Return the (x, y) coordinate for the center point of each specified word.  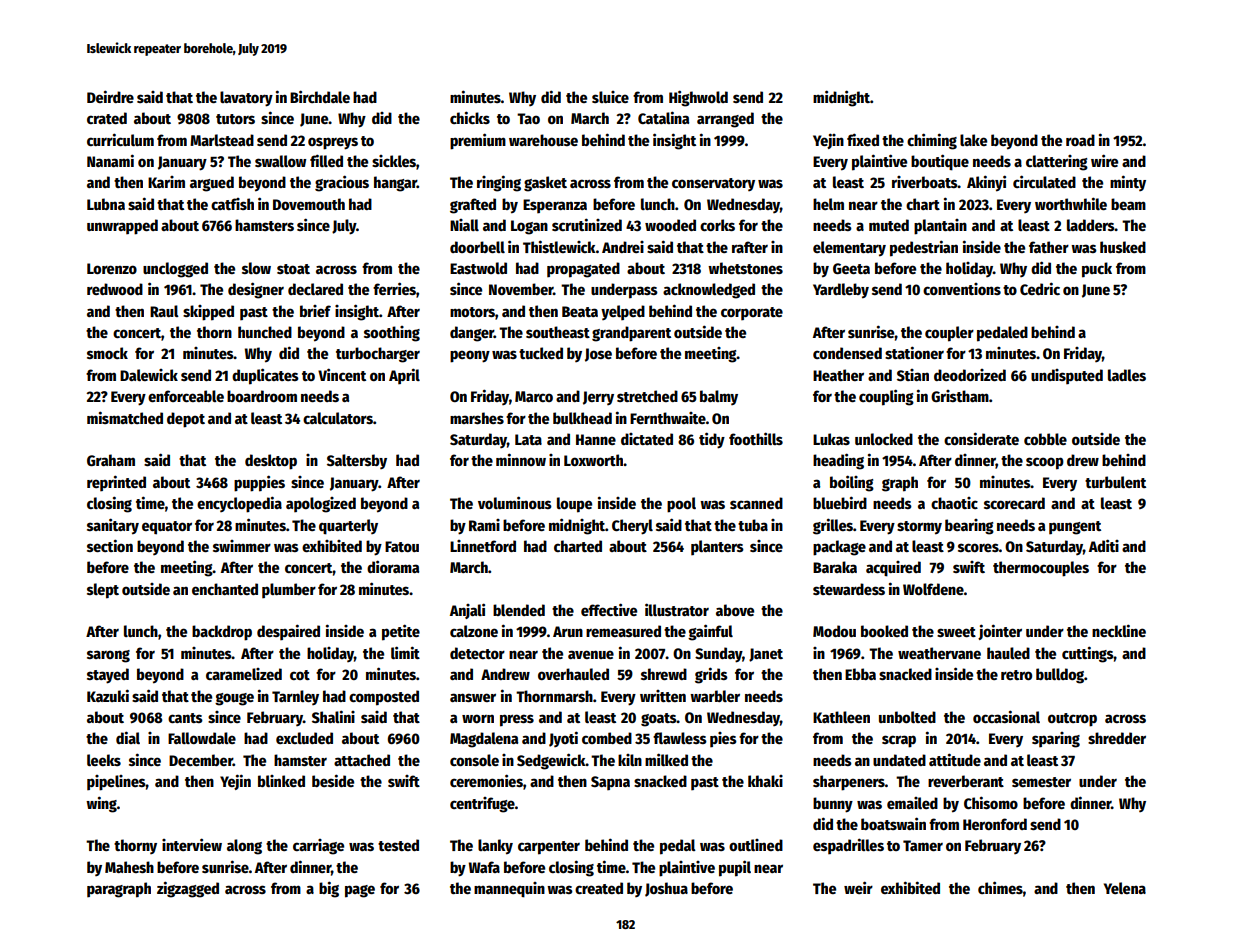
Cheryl (632, 527)
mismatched (125, 417)
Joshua (666, 889)
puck (1097, 270)
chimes (1000, 887)
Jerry (598, 398)
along (244, 847)
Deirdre (110, 96)
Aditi (1104, 545)
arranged (725, 120)
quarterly (348, 527)
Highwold (698, 98)
